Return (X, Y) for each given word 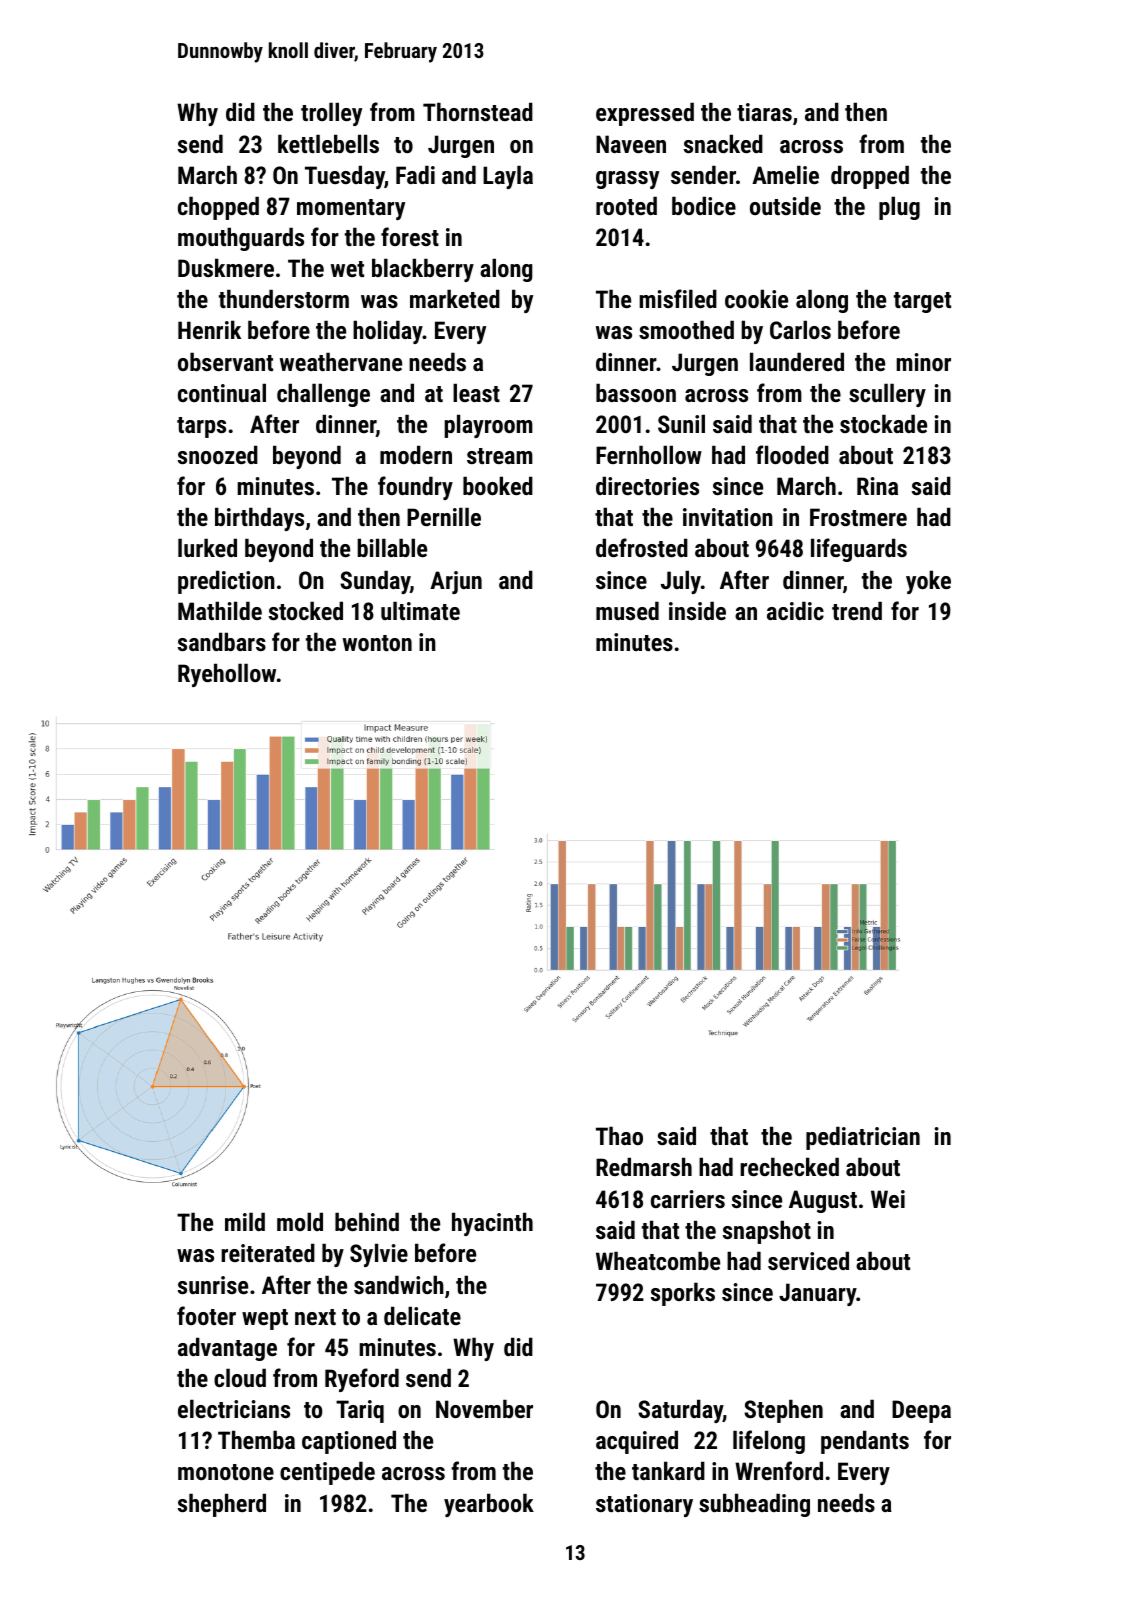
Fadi (415, 174)
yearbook (489, 1505)
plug (899, 208)
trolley (331, 114)
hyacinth (492, 1224)
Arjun (456, 582)
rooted (626, 205)
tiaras (764, 112)
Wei (888, 1199)
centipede (327, 1473)
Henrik (209, 329)
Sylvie (379, 1255)
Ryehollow (227, 675)
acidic (795, 610)
